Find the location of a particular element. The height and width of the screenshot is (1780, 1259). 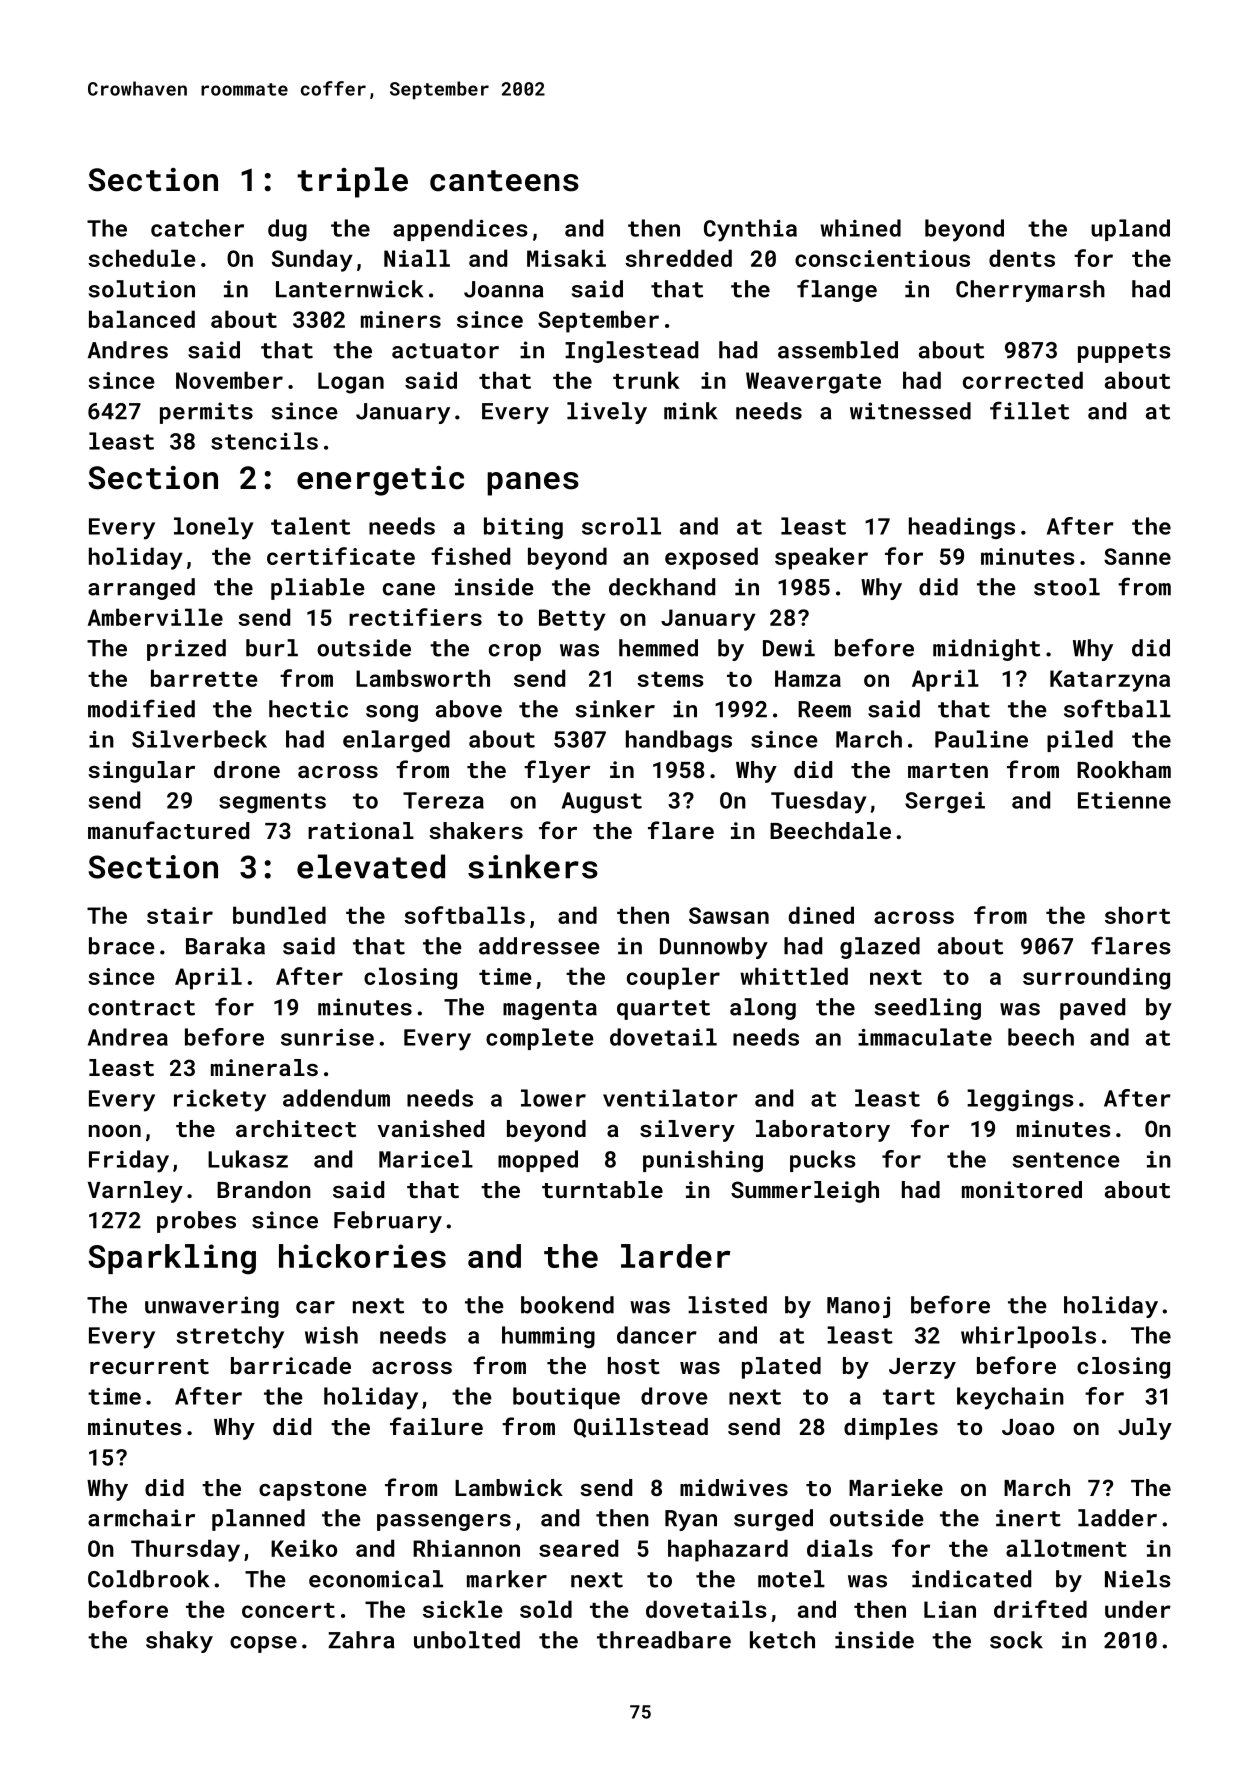

brace is located at coordinates (122, 946).
